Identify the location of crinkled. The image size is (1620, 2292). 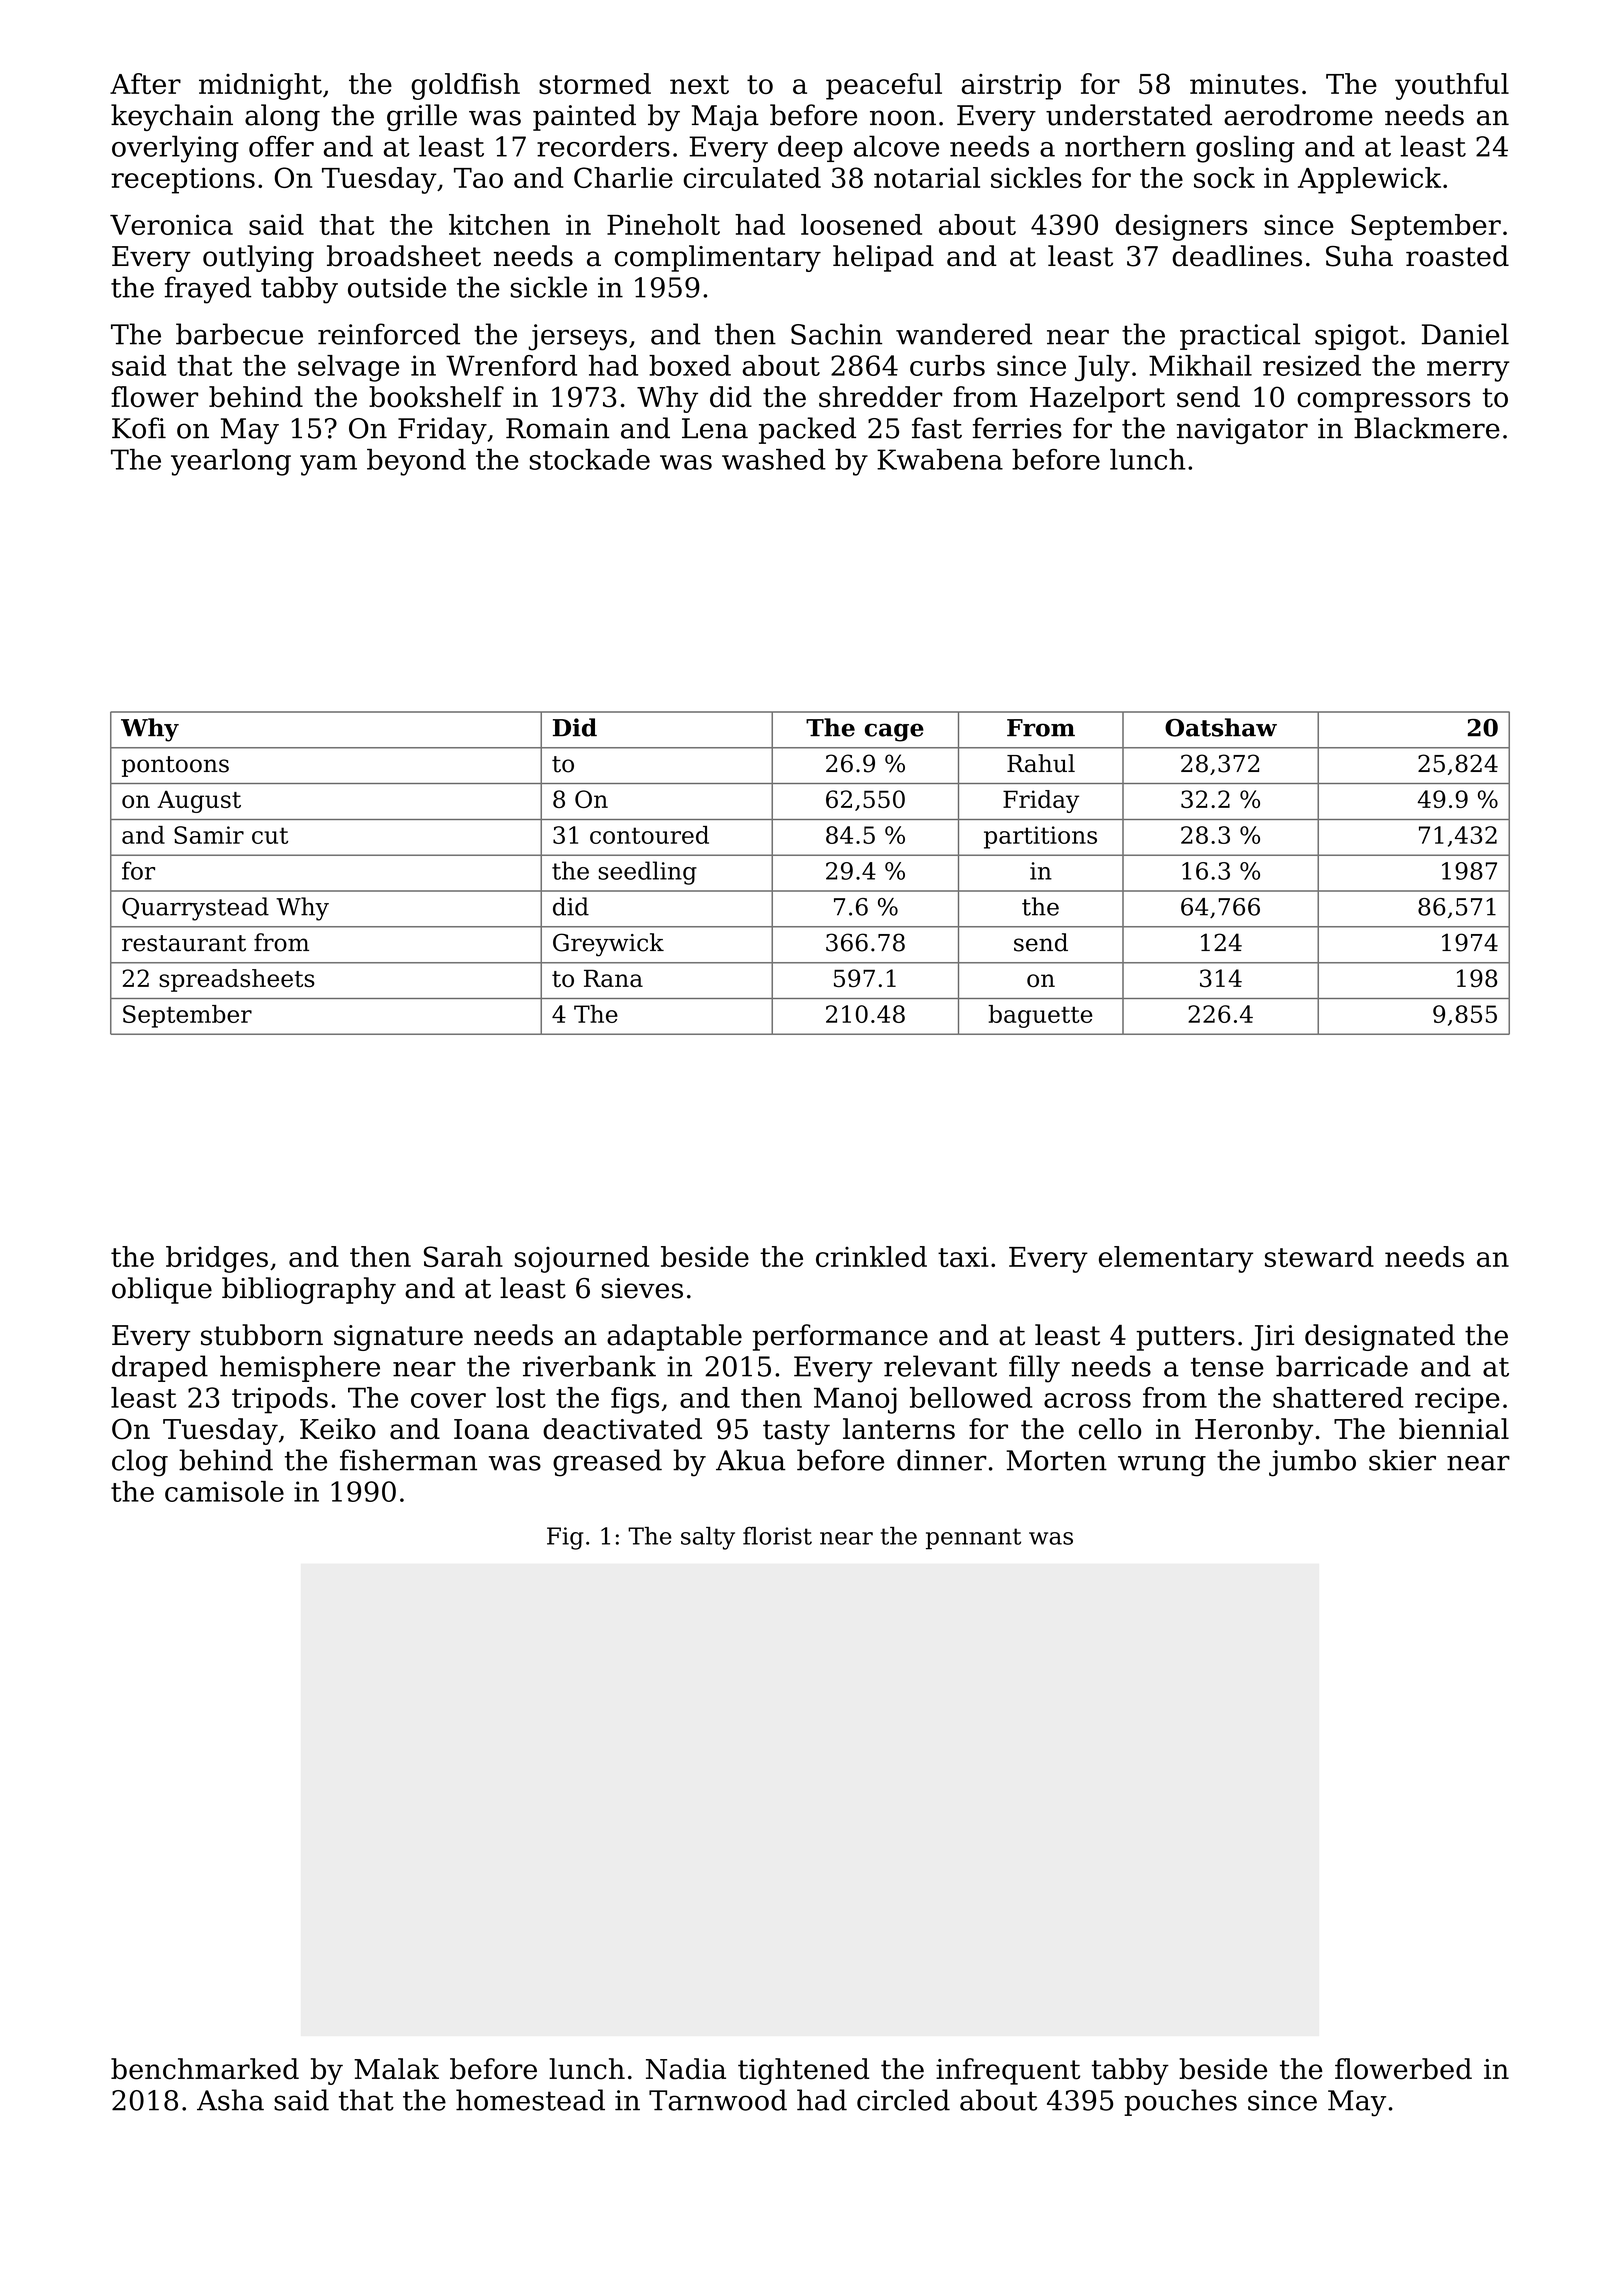
(871, 1256).
